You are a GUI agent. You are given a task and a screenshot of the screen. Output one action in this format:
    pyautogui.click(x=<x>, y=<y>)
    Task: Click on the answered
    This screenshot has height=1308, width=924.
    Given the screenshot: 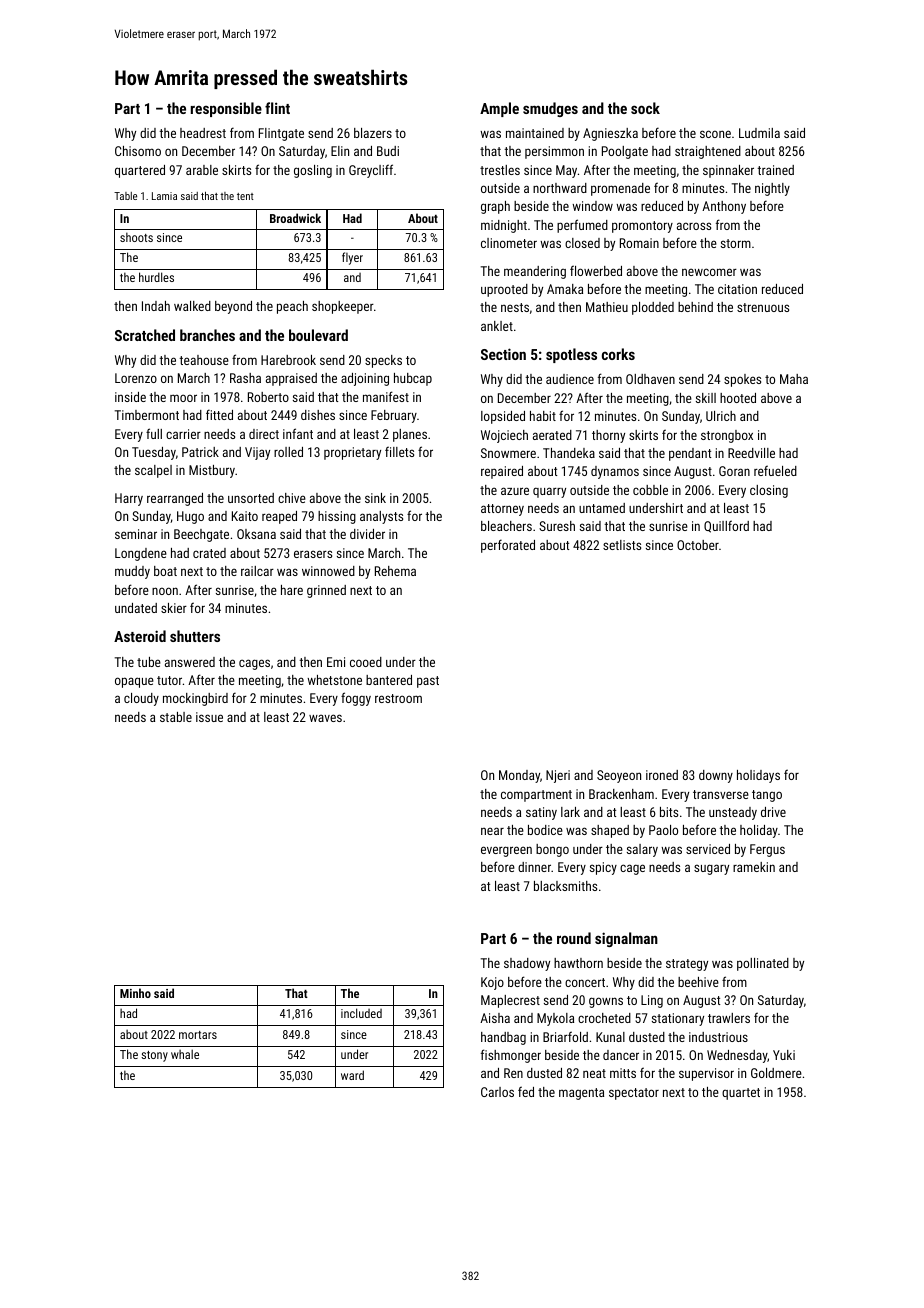 What is the action you would take?
    pyautogui.click(x=190, y=662)
